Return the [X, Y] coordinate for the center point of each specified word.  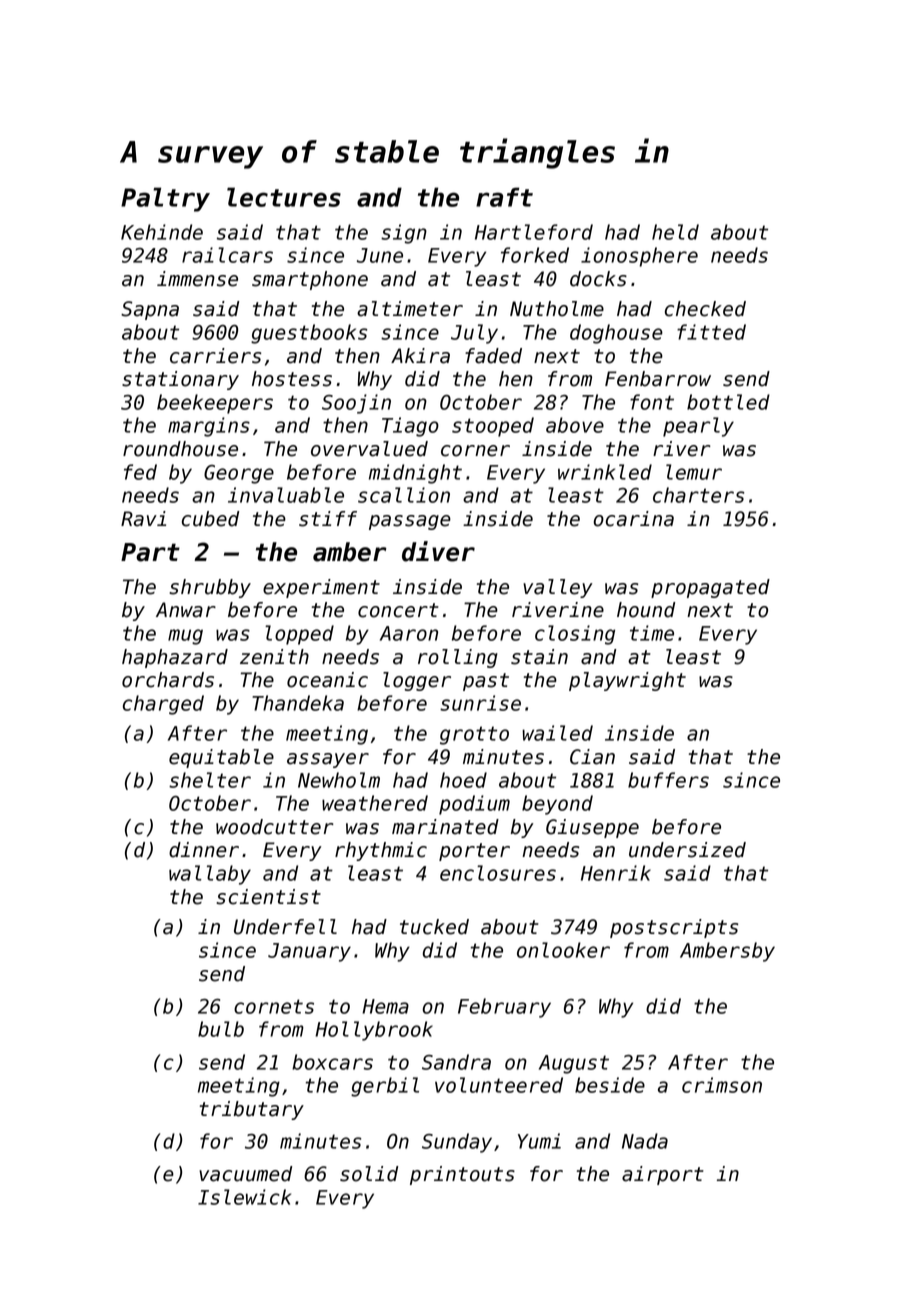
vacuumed [245, 1174]
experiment [321, 588]
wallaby [210, 875]
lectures [284, 197]
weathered [375, 803]
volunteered [499, 1085]
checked [705, 309]
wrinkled [605, 472]
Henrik [616, 873]
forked [535, 255]
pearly [698, 427]
